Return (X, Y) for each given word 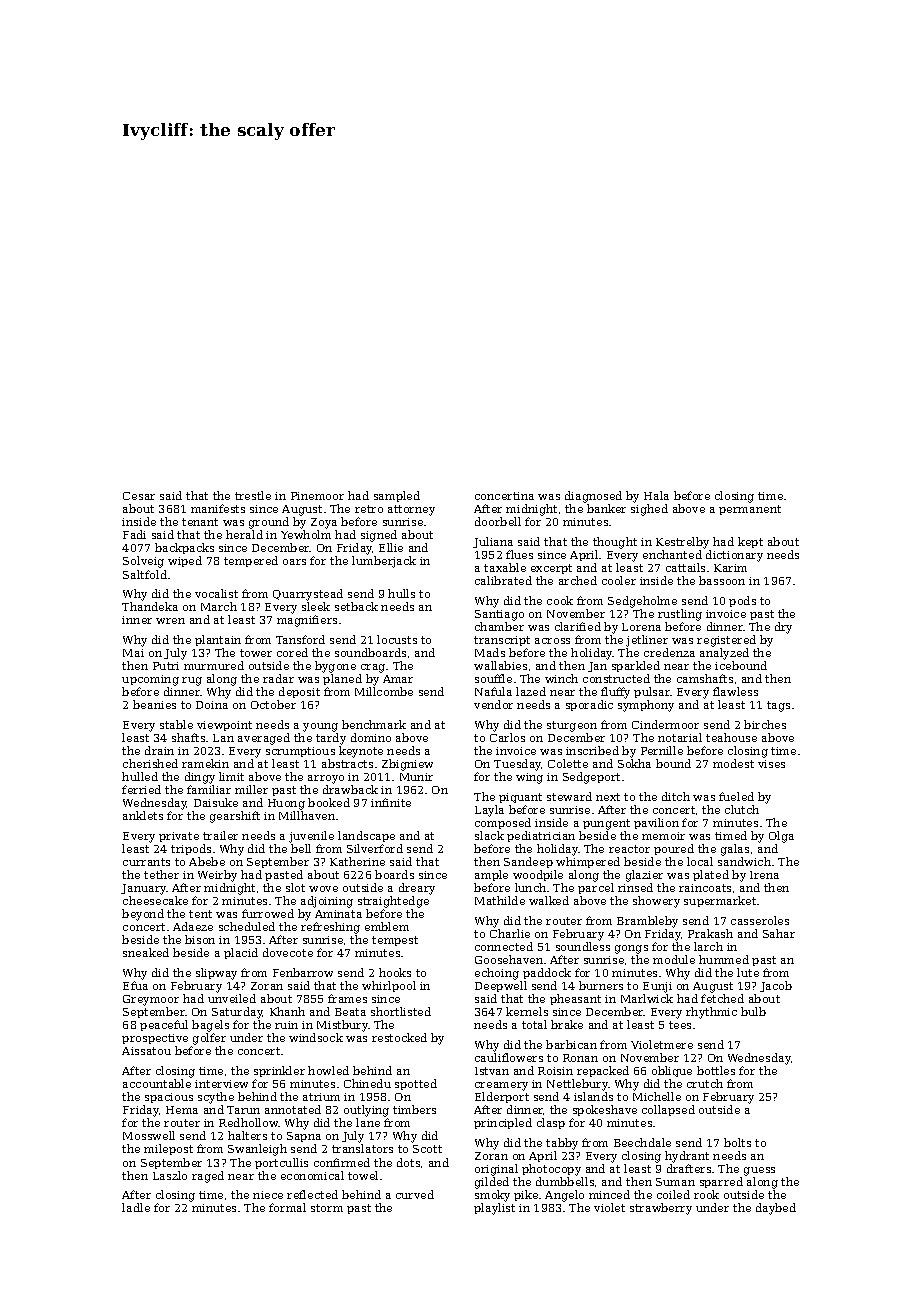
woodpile (538, 875)
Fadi (134, 534)
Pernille (662, 750)
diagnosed (593, 497)
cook (560, 600)
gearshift (235, 817)
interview (221, 1084)
